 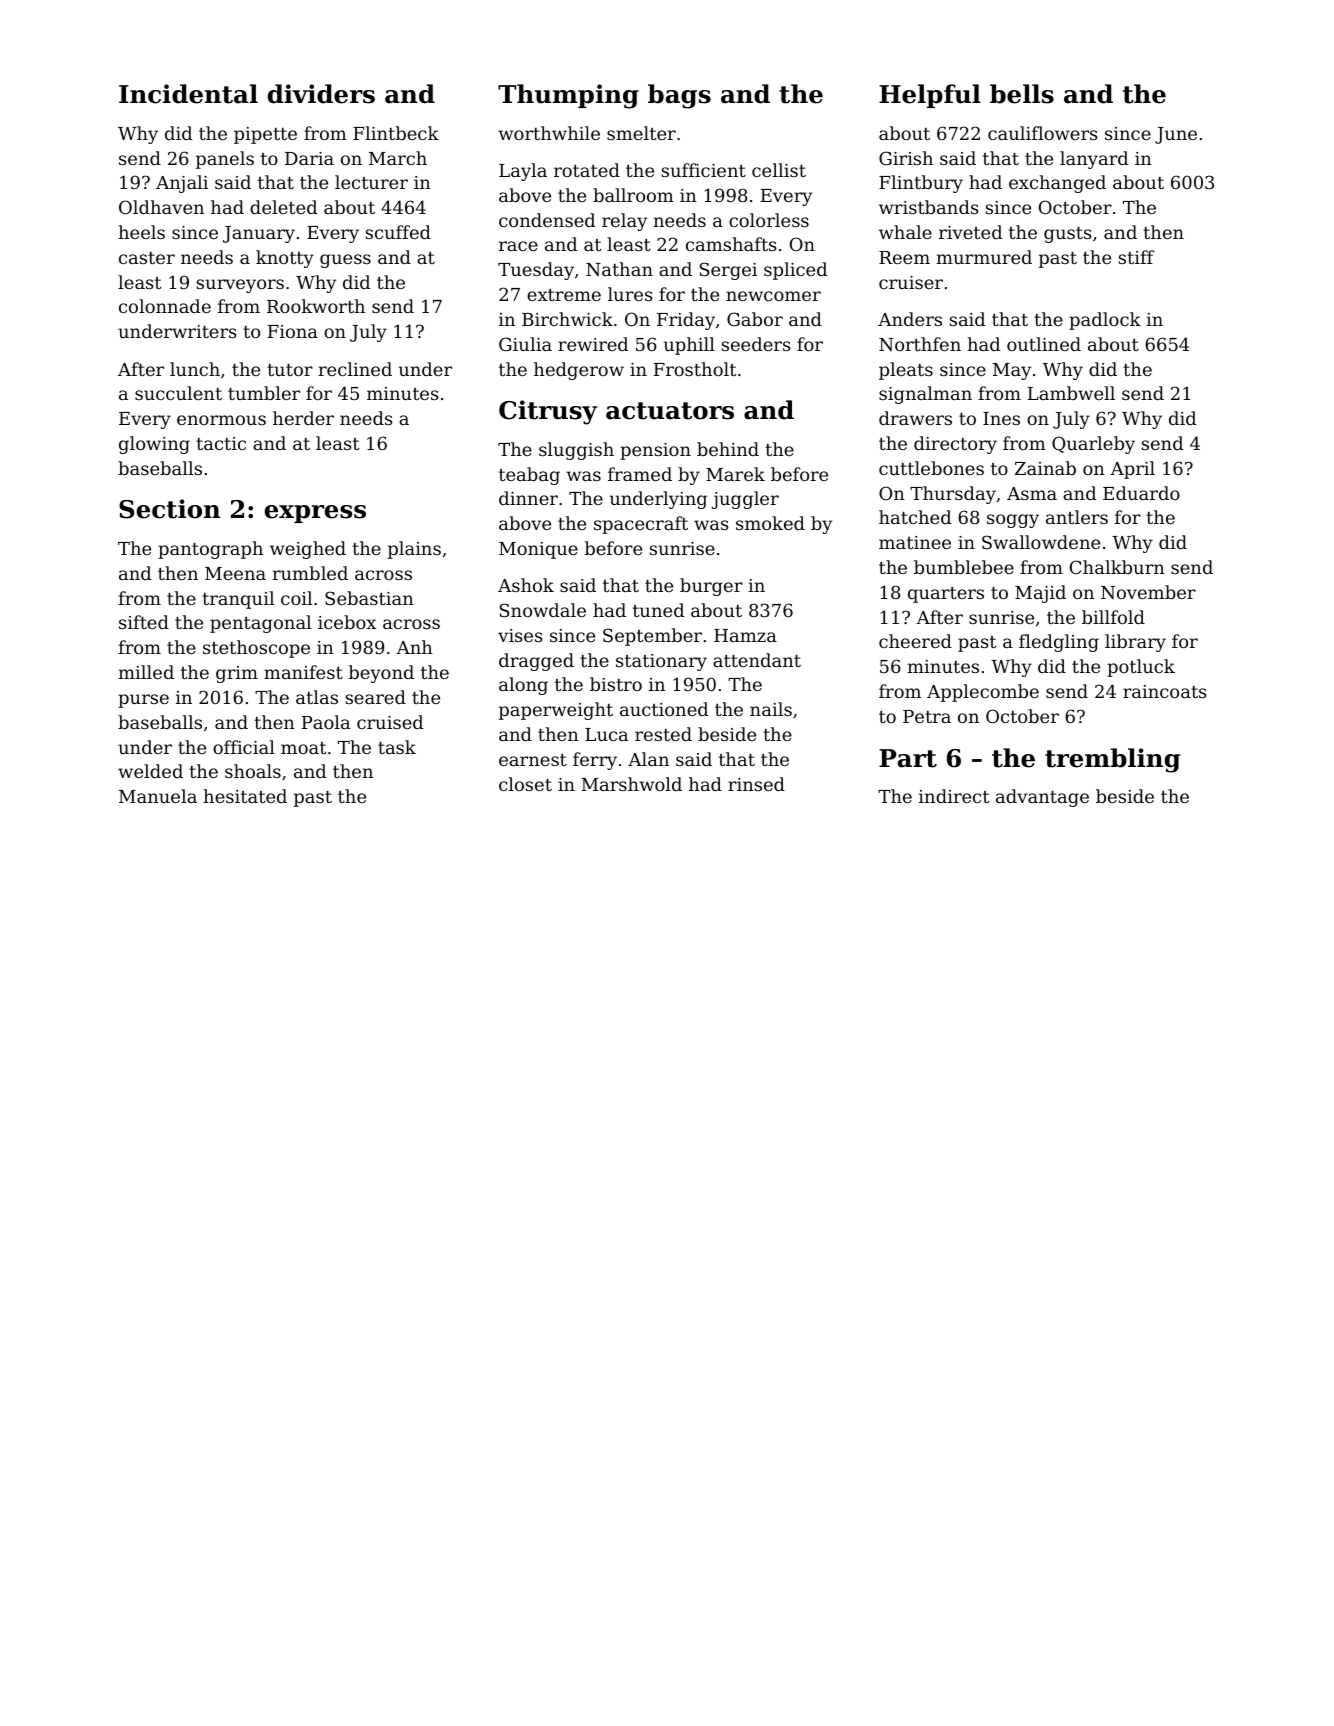 What do you see at coordinates (689, 346) in the document?
I see `uphill` at bounding box center [689, 346].
